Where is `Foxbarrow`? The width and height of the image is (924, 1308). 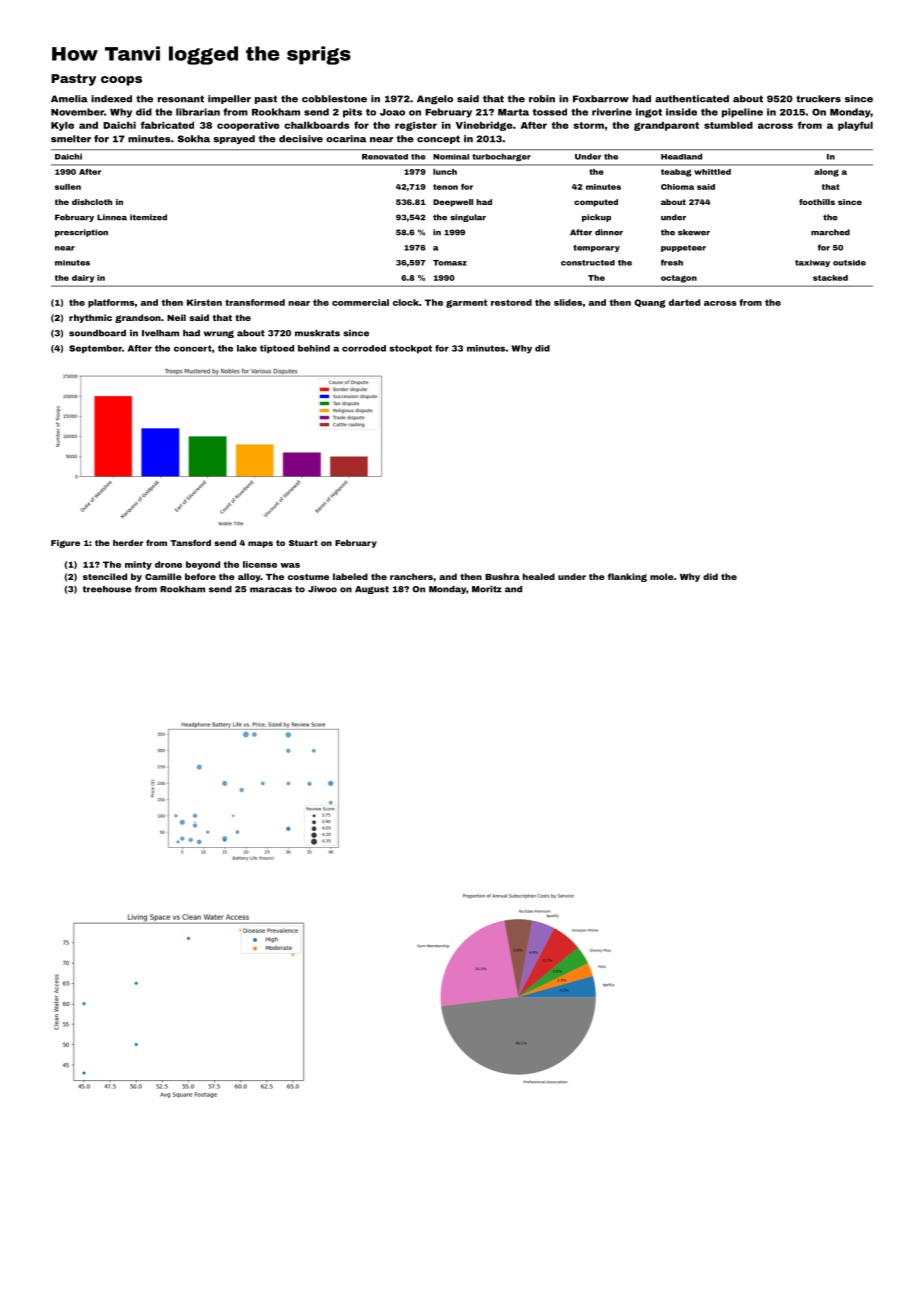 Foxbarrow is located at coordinates (601, 99).
